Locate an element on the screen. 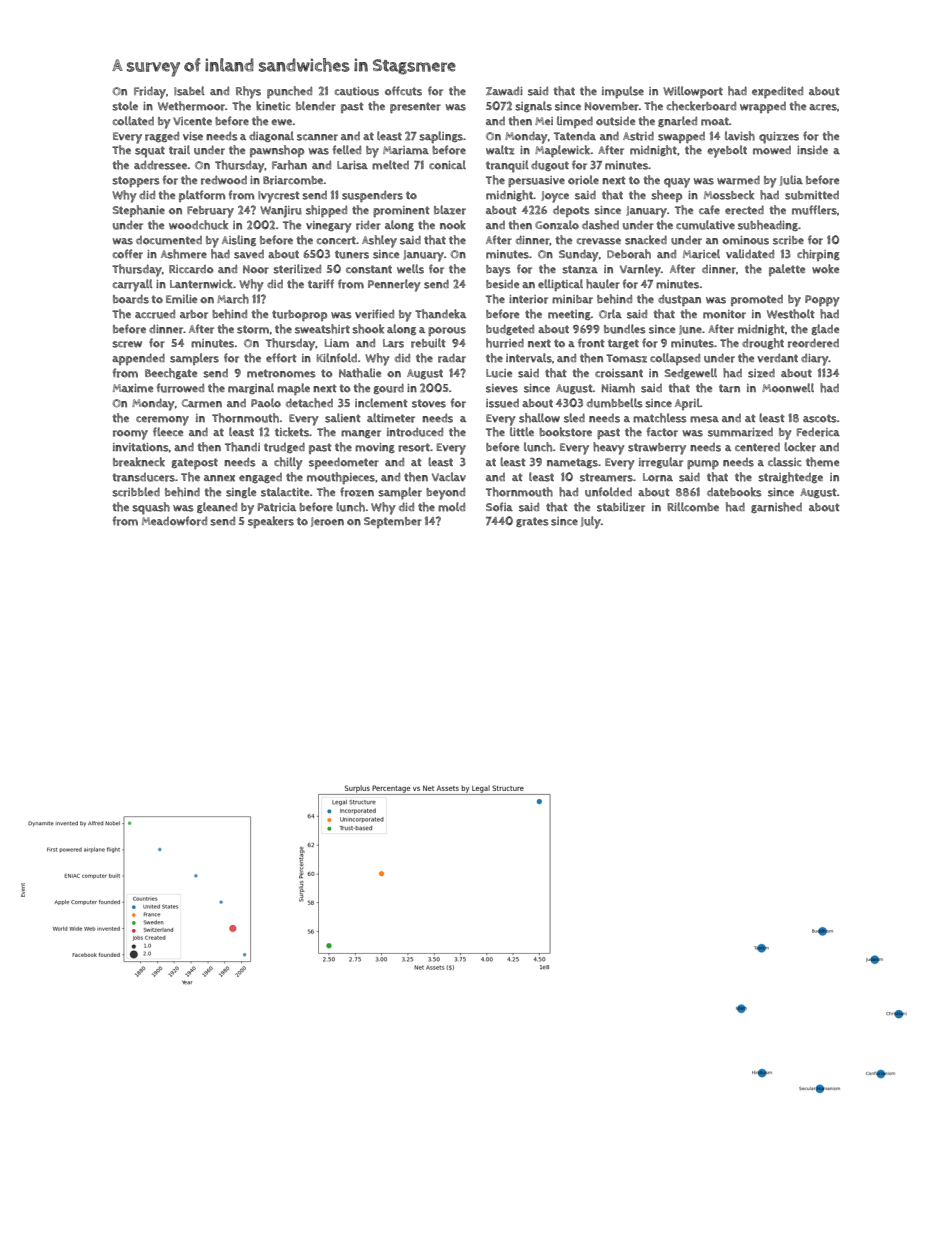  blazer is located at coordinates (450, 210).
